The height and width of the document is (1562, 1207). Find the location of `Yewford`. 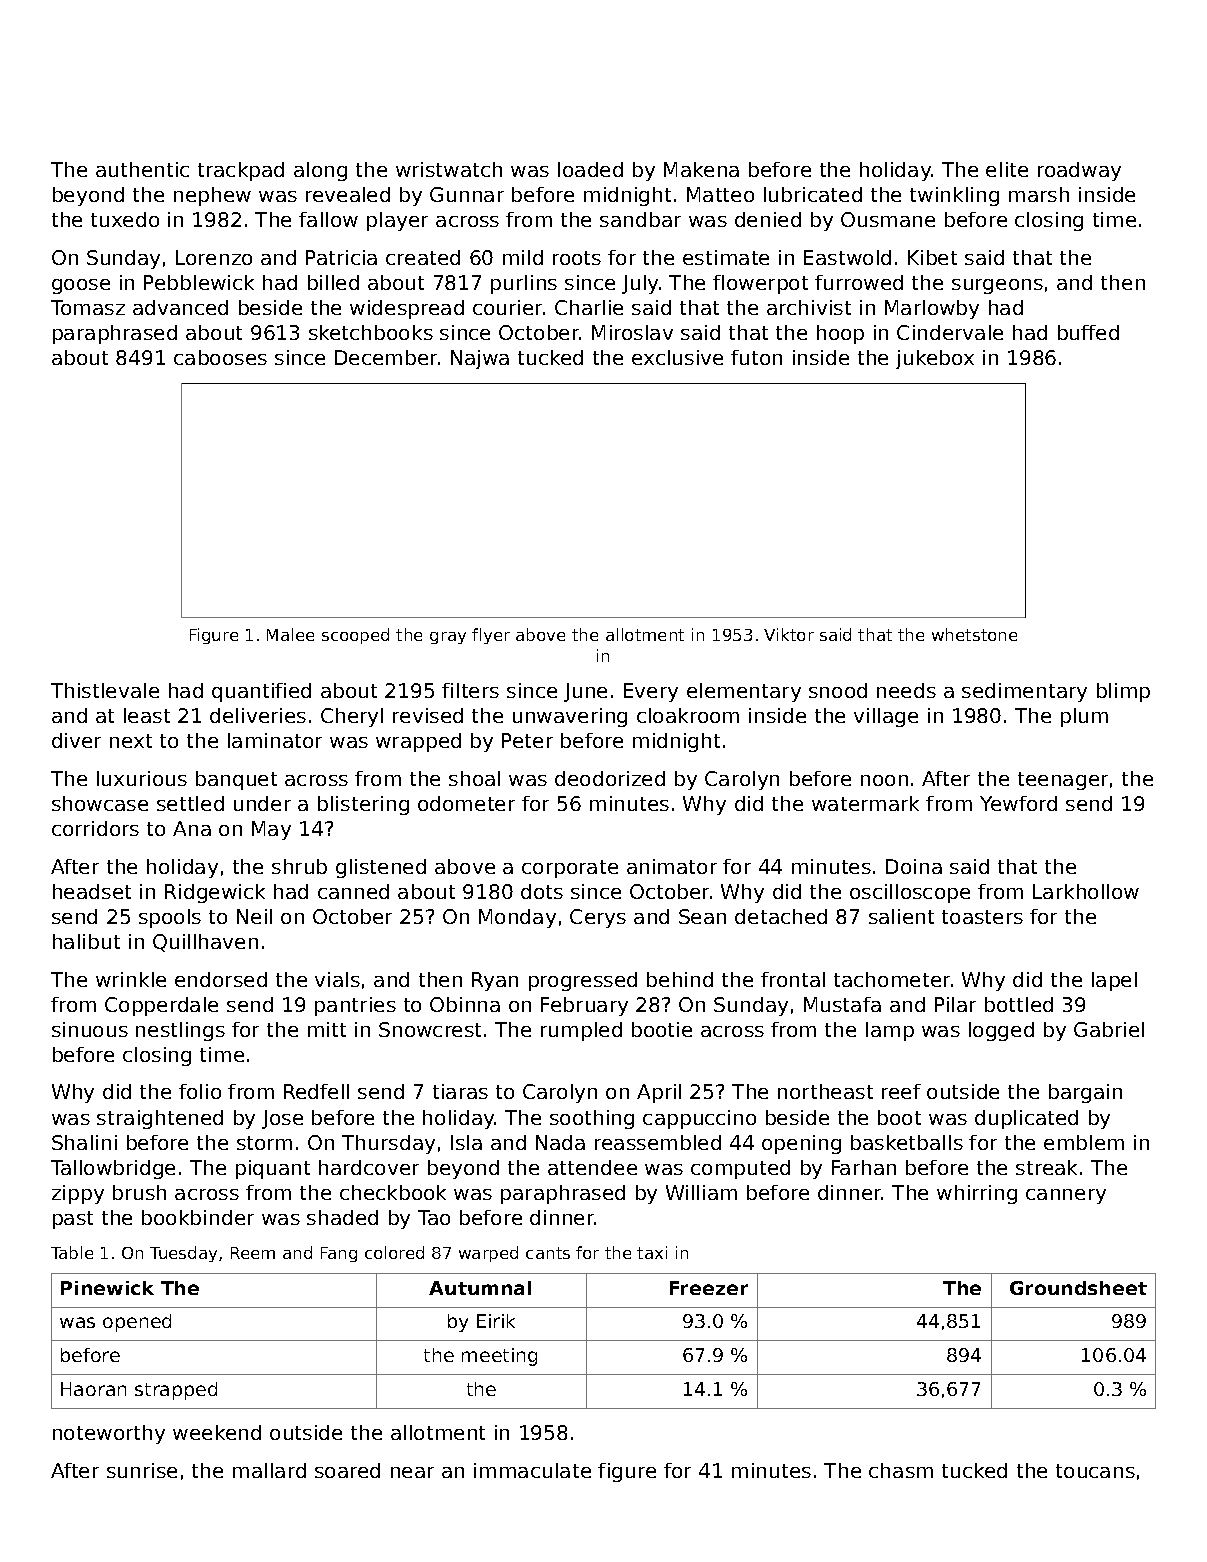

Yewford is located at coordinates (1018, 803).
